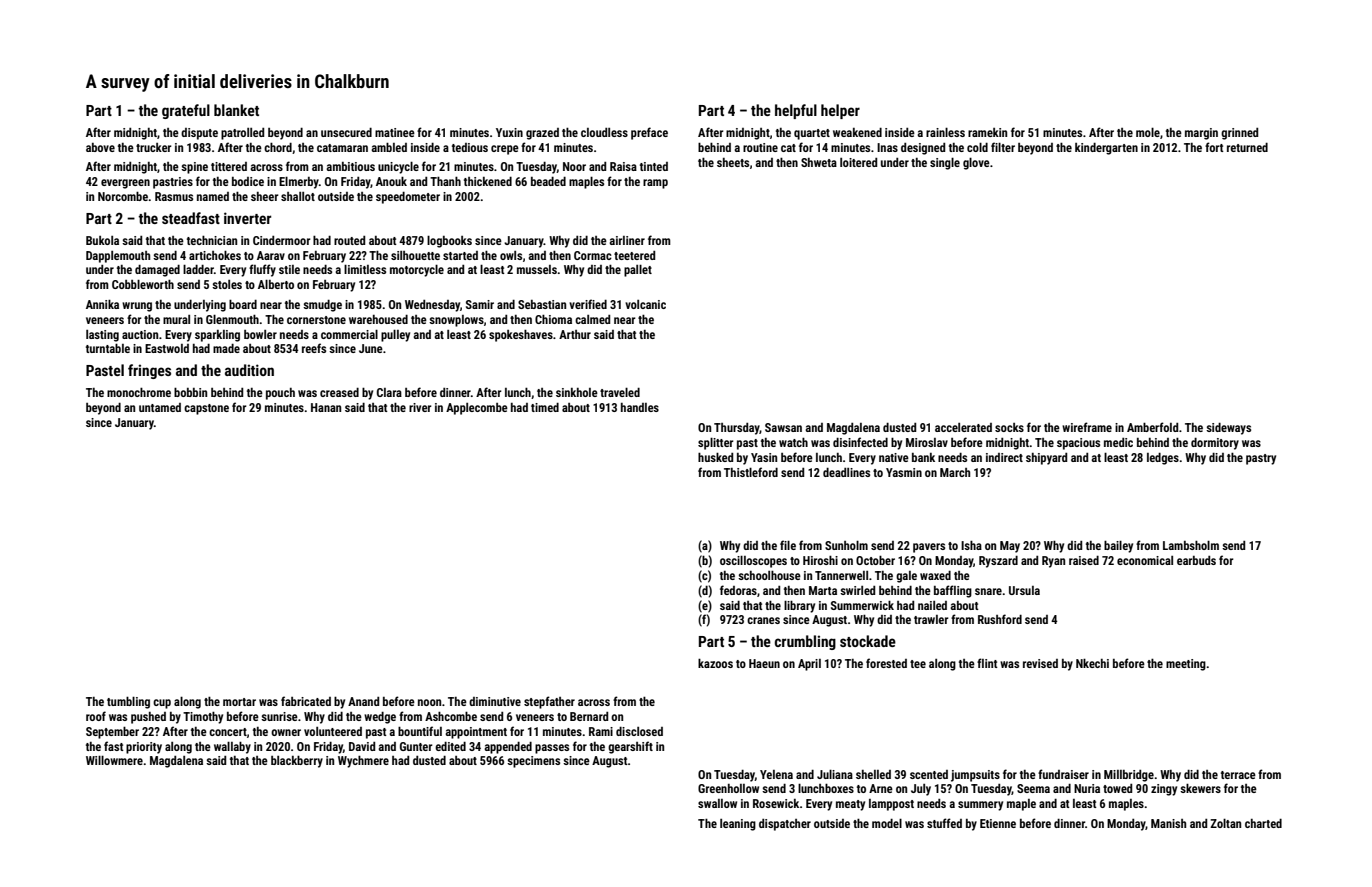  What do you see at coordinates (738, 825) in the document?
I see `leaning` at bounding box center [738, 825].
